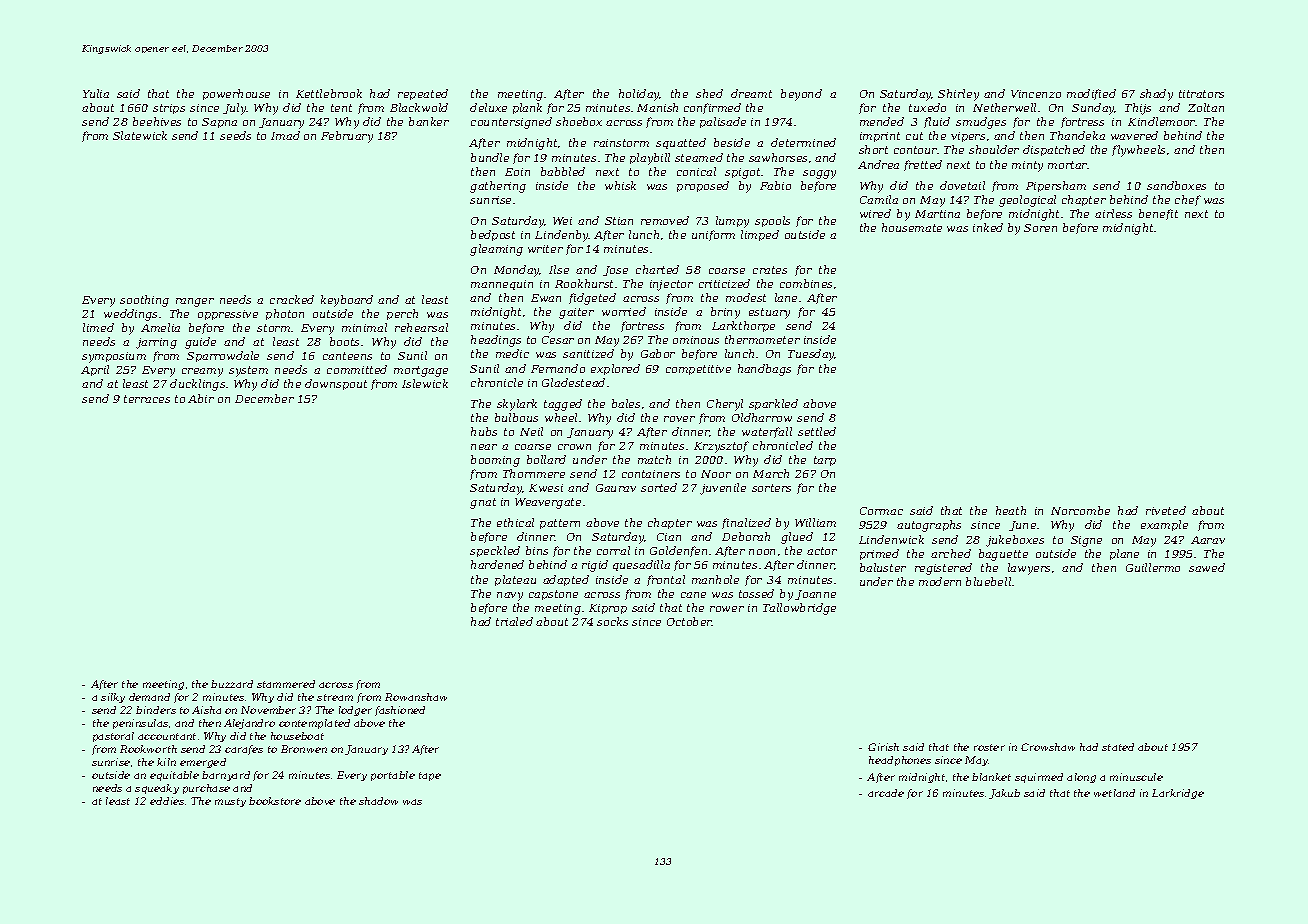 The image size is (1308, 924). I want to click on Soren, so click(1040, 228).
